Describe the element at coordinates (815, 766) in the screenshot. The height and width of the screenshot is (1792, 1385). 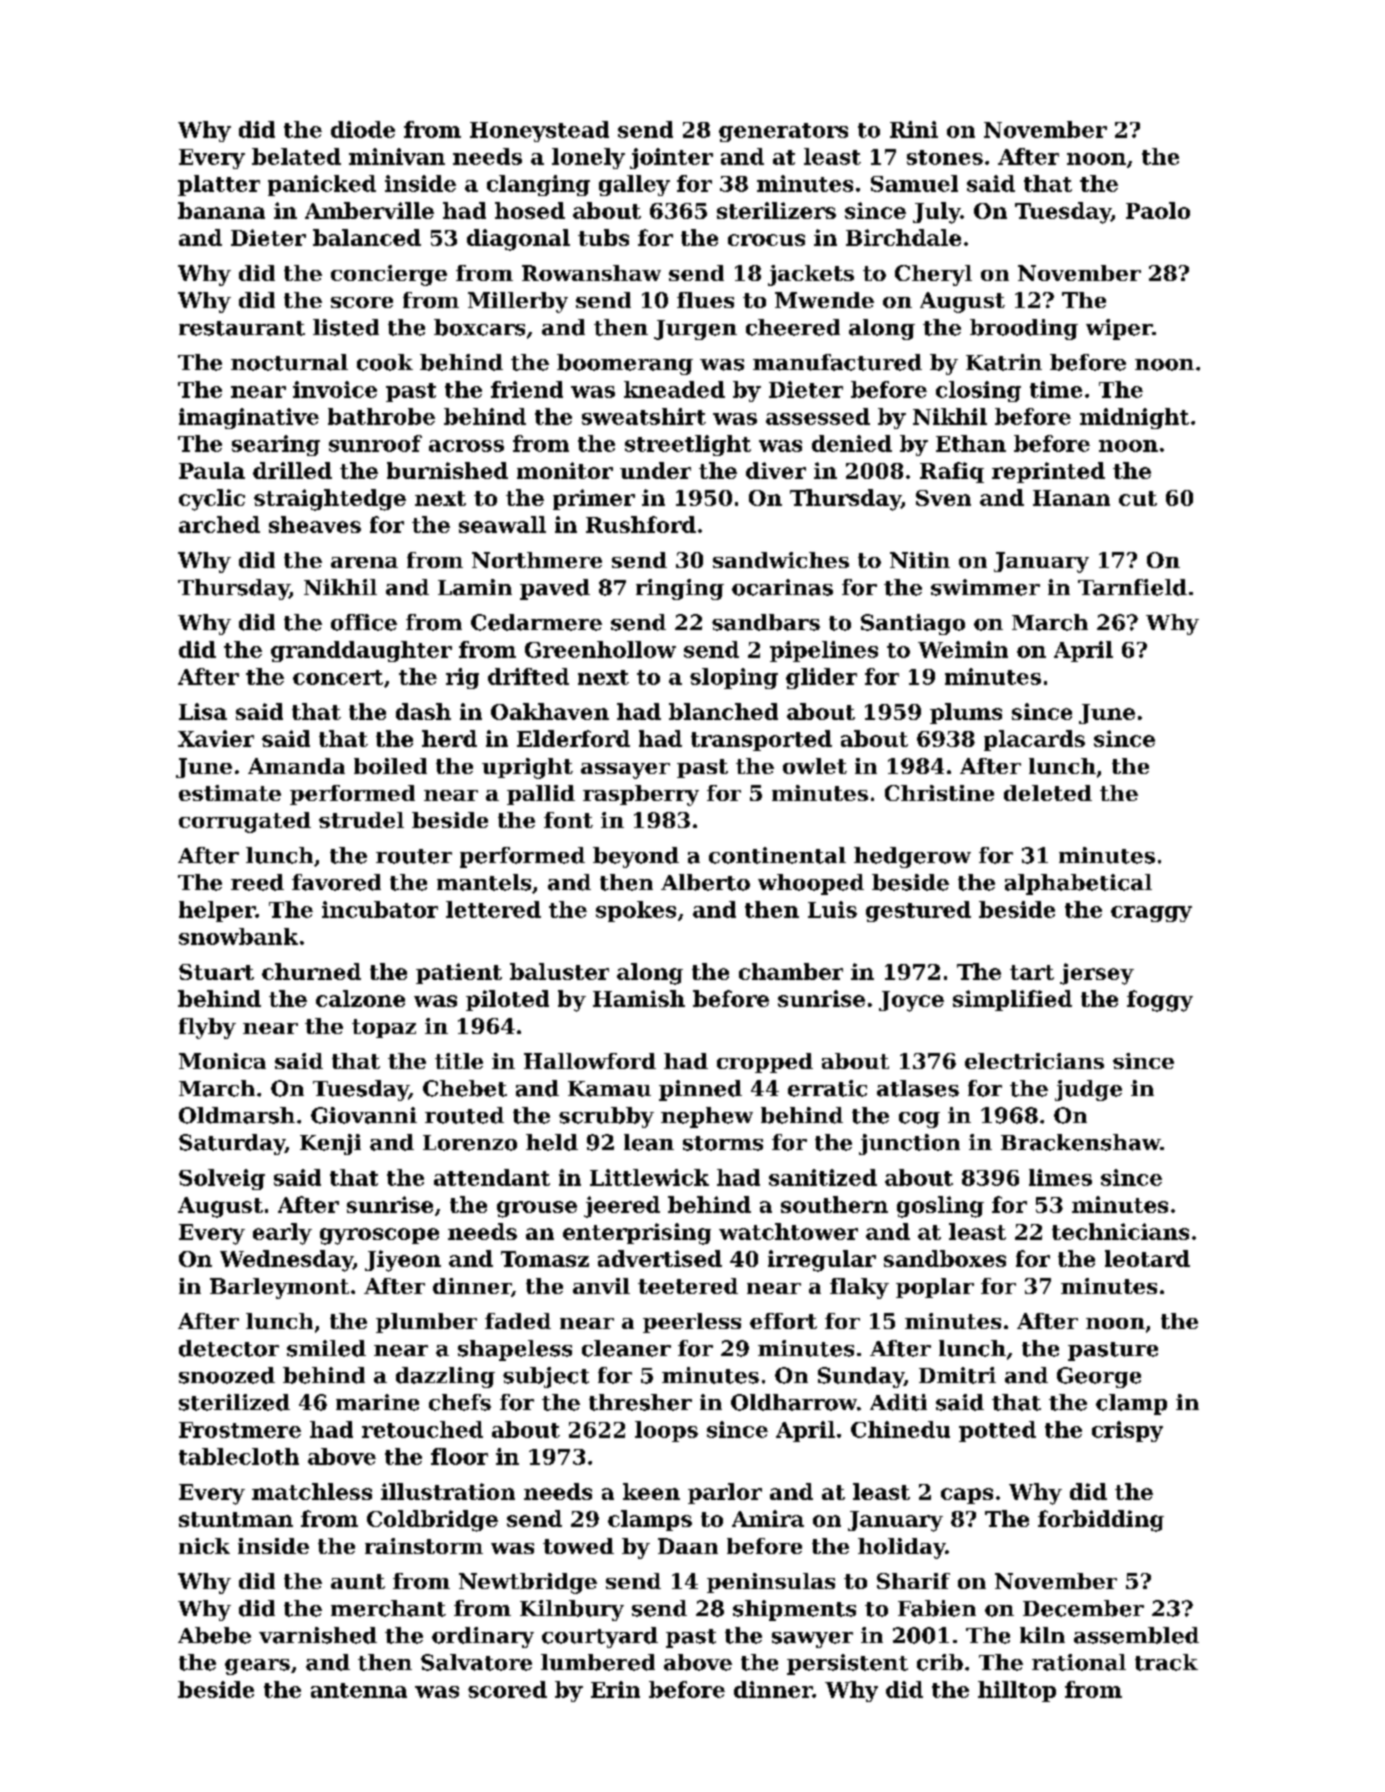
I see `owlet` at that location.
